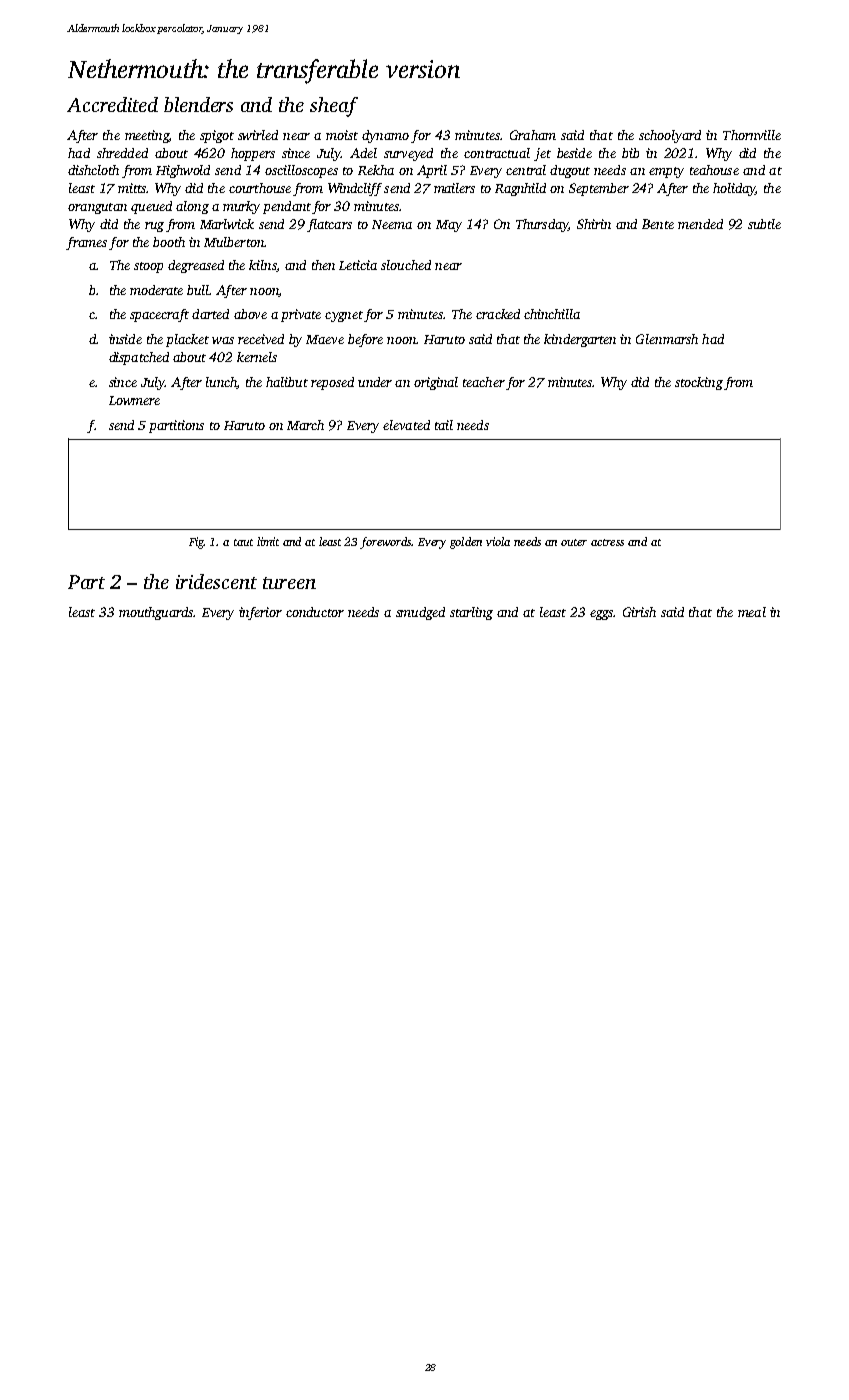 The height and width of the screenshot is (1400, 849). What do you see at coordinates (210, 314) in the screenshot?
I see `darted` at bounding box center [210, 314].
